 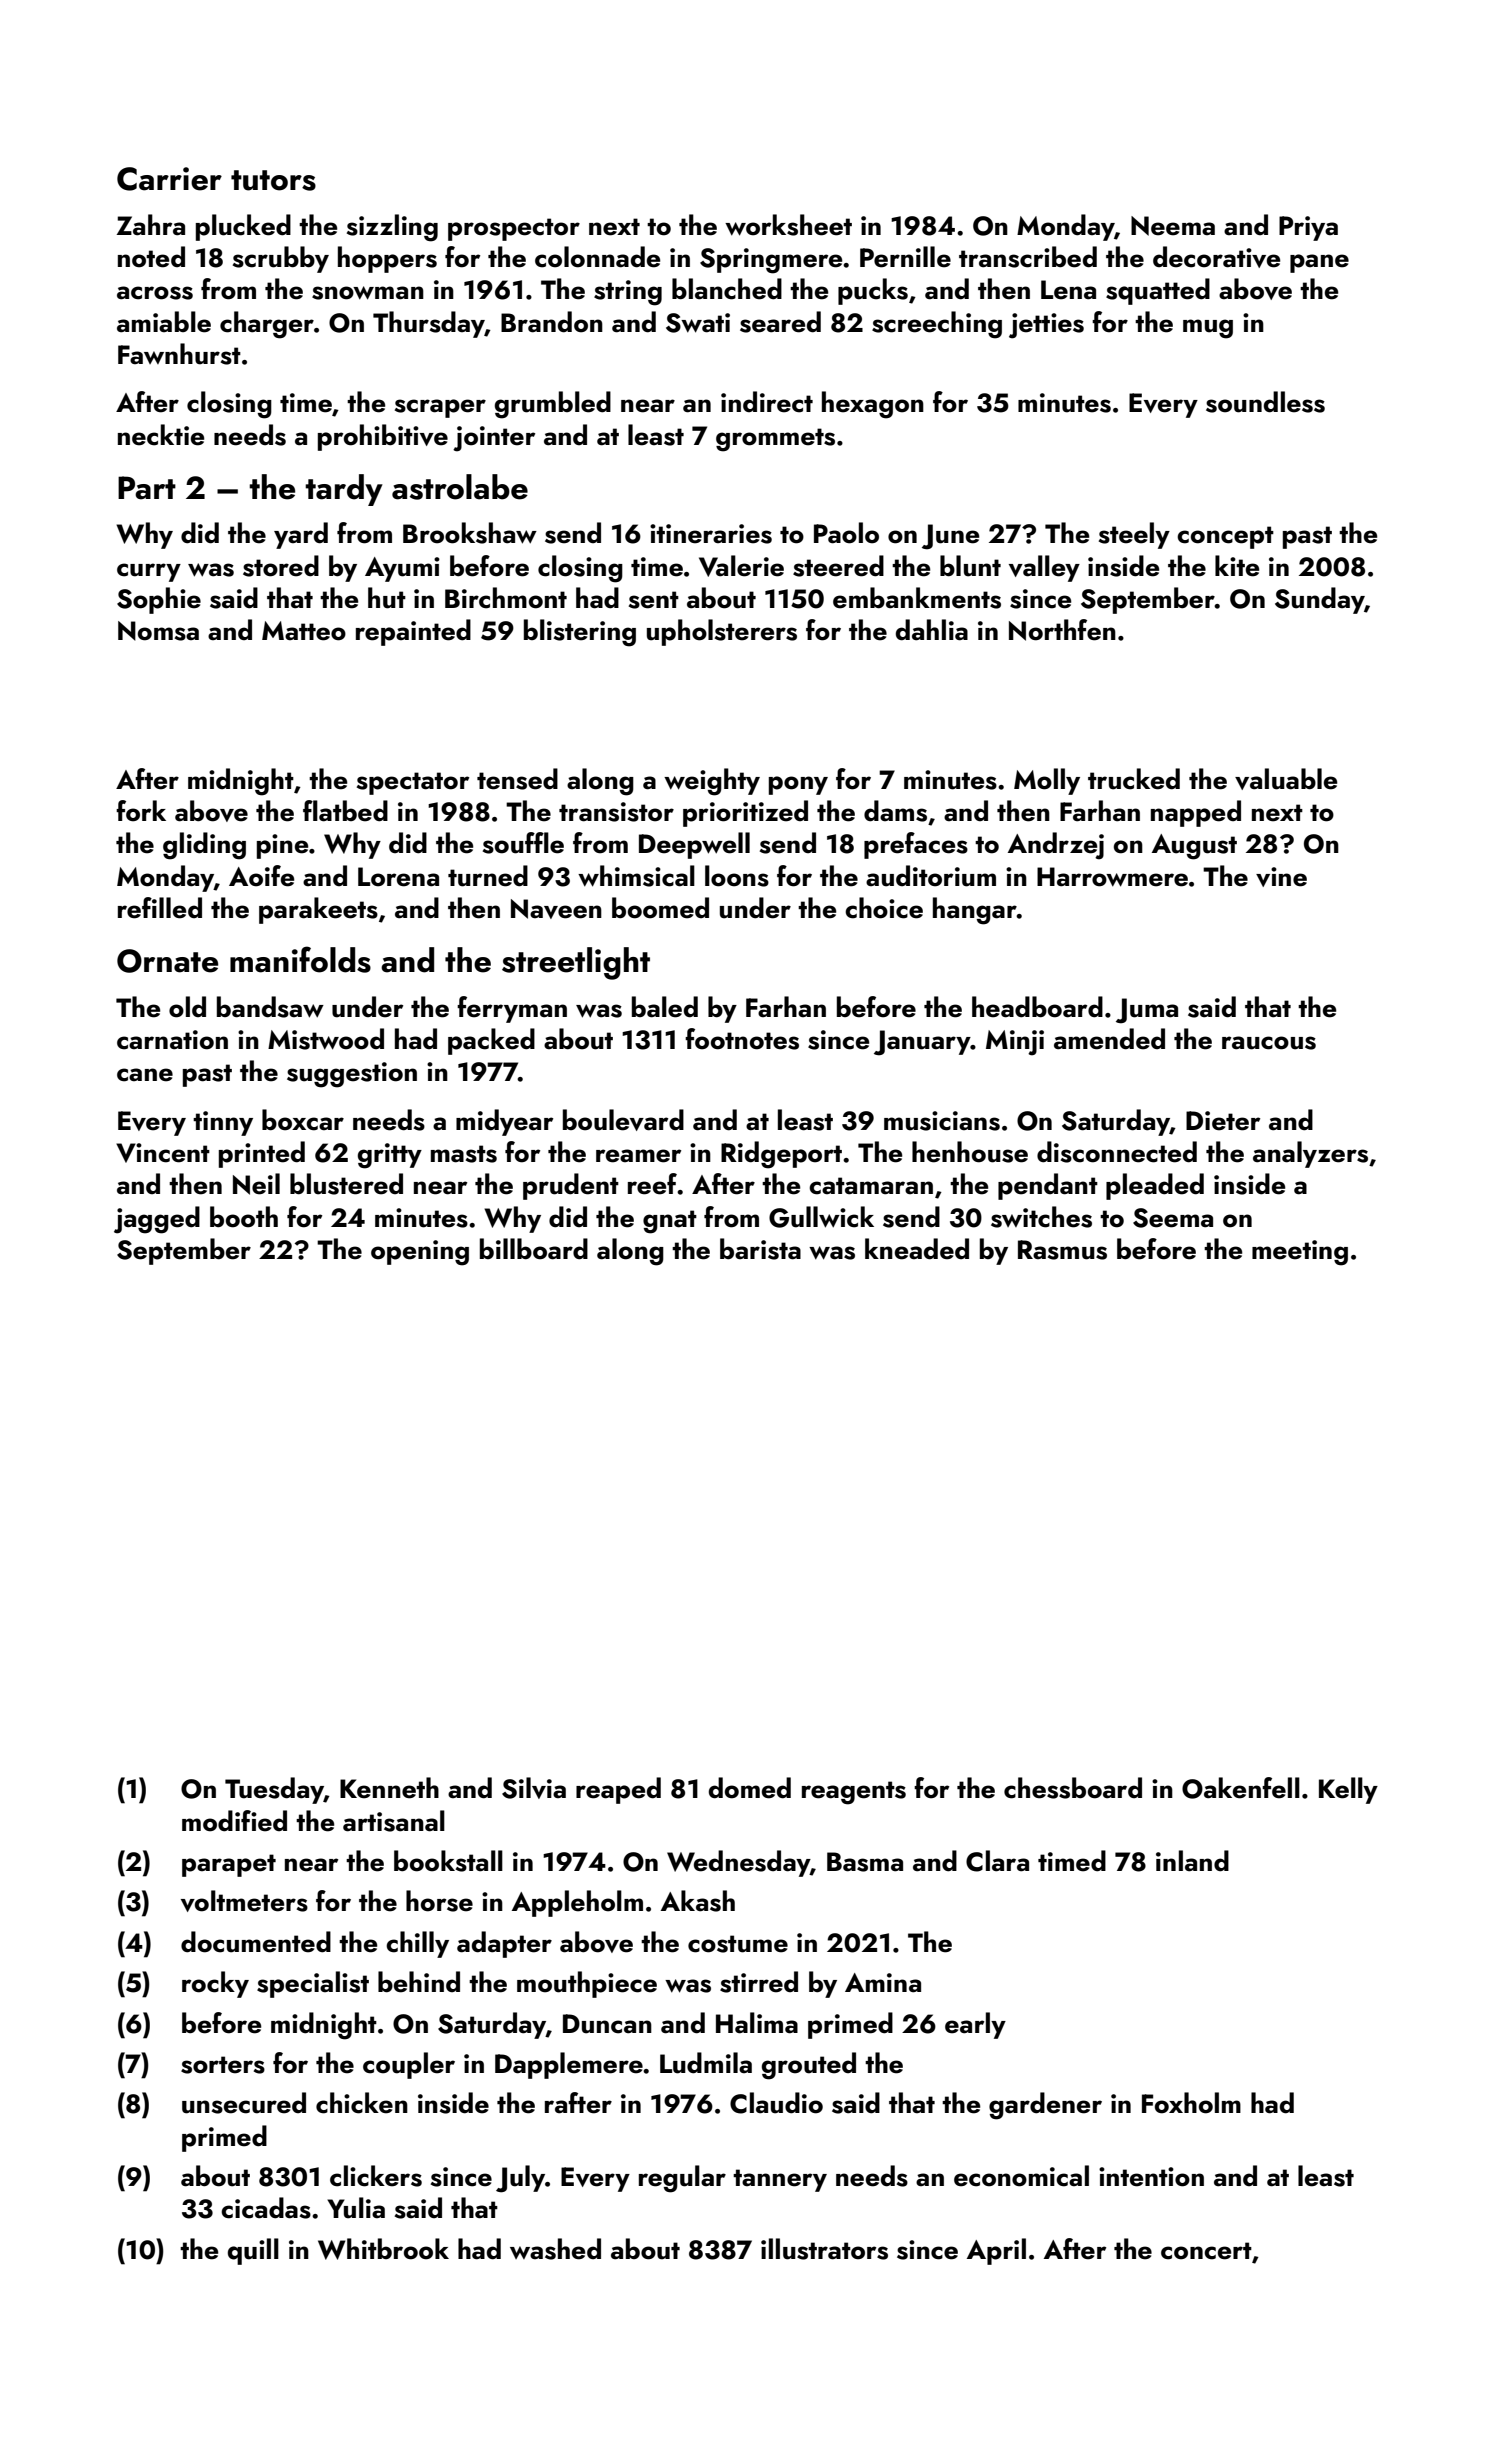 I want to click on prohibitive, so click(x=383, y=437).
